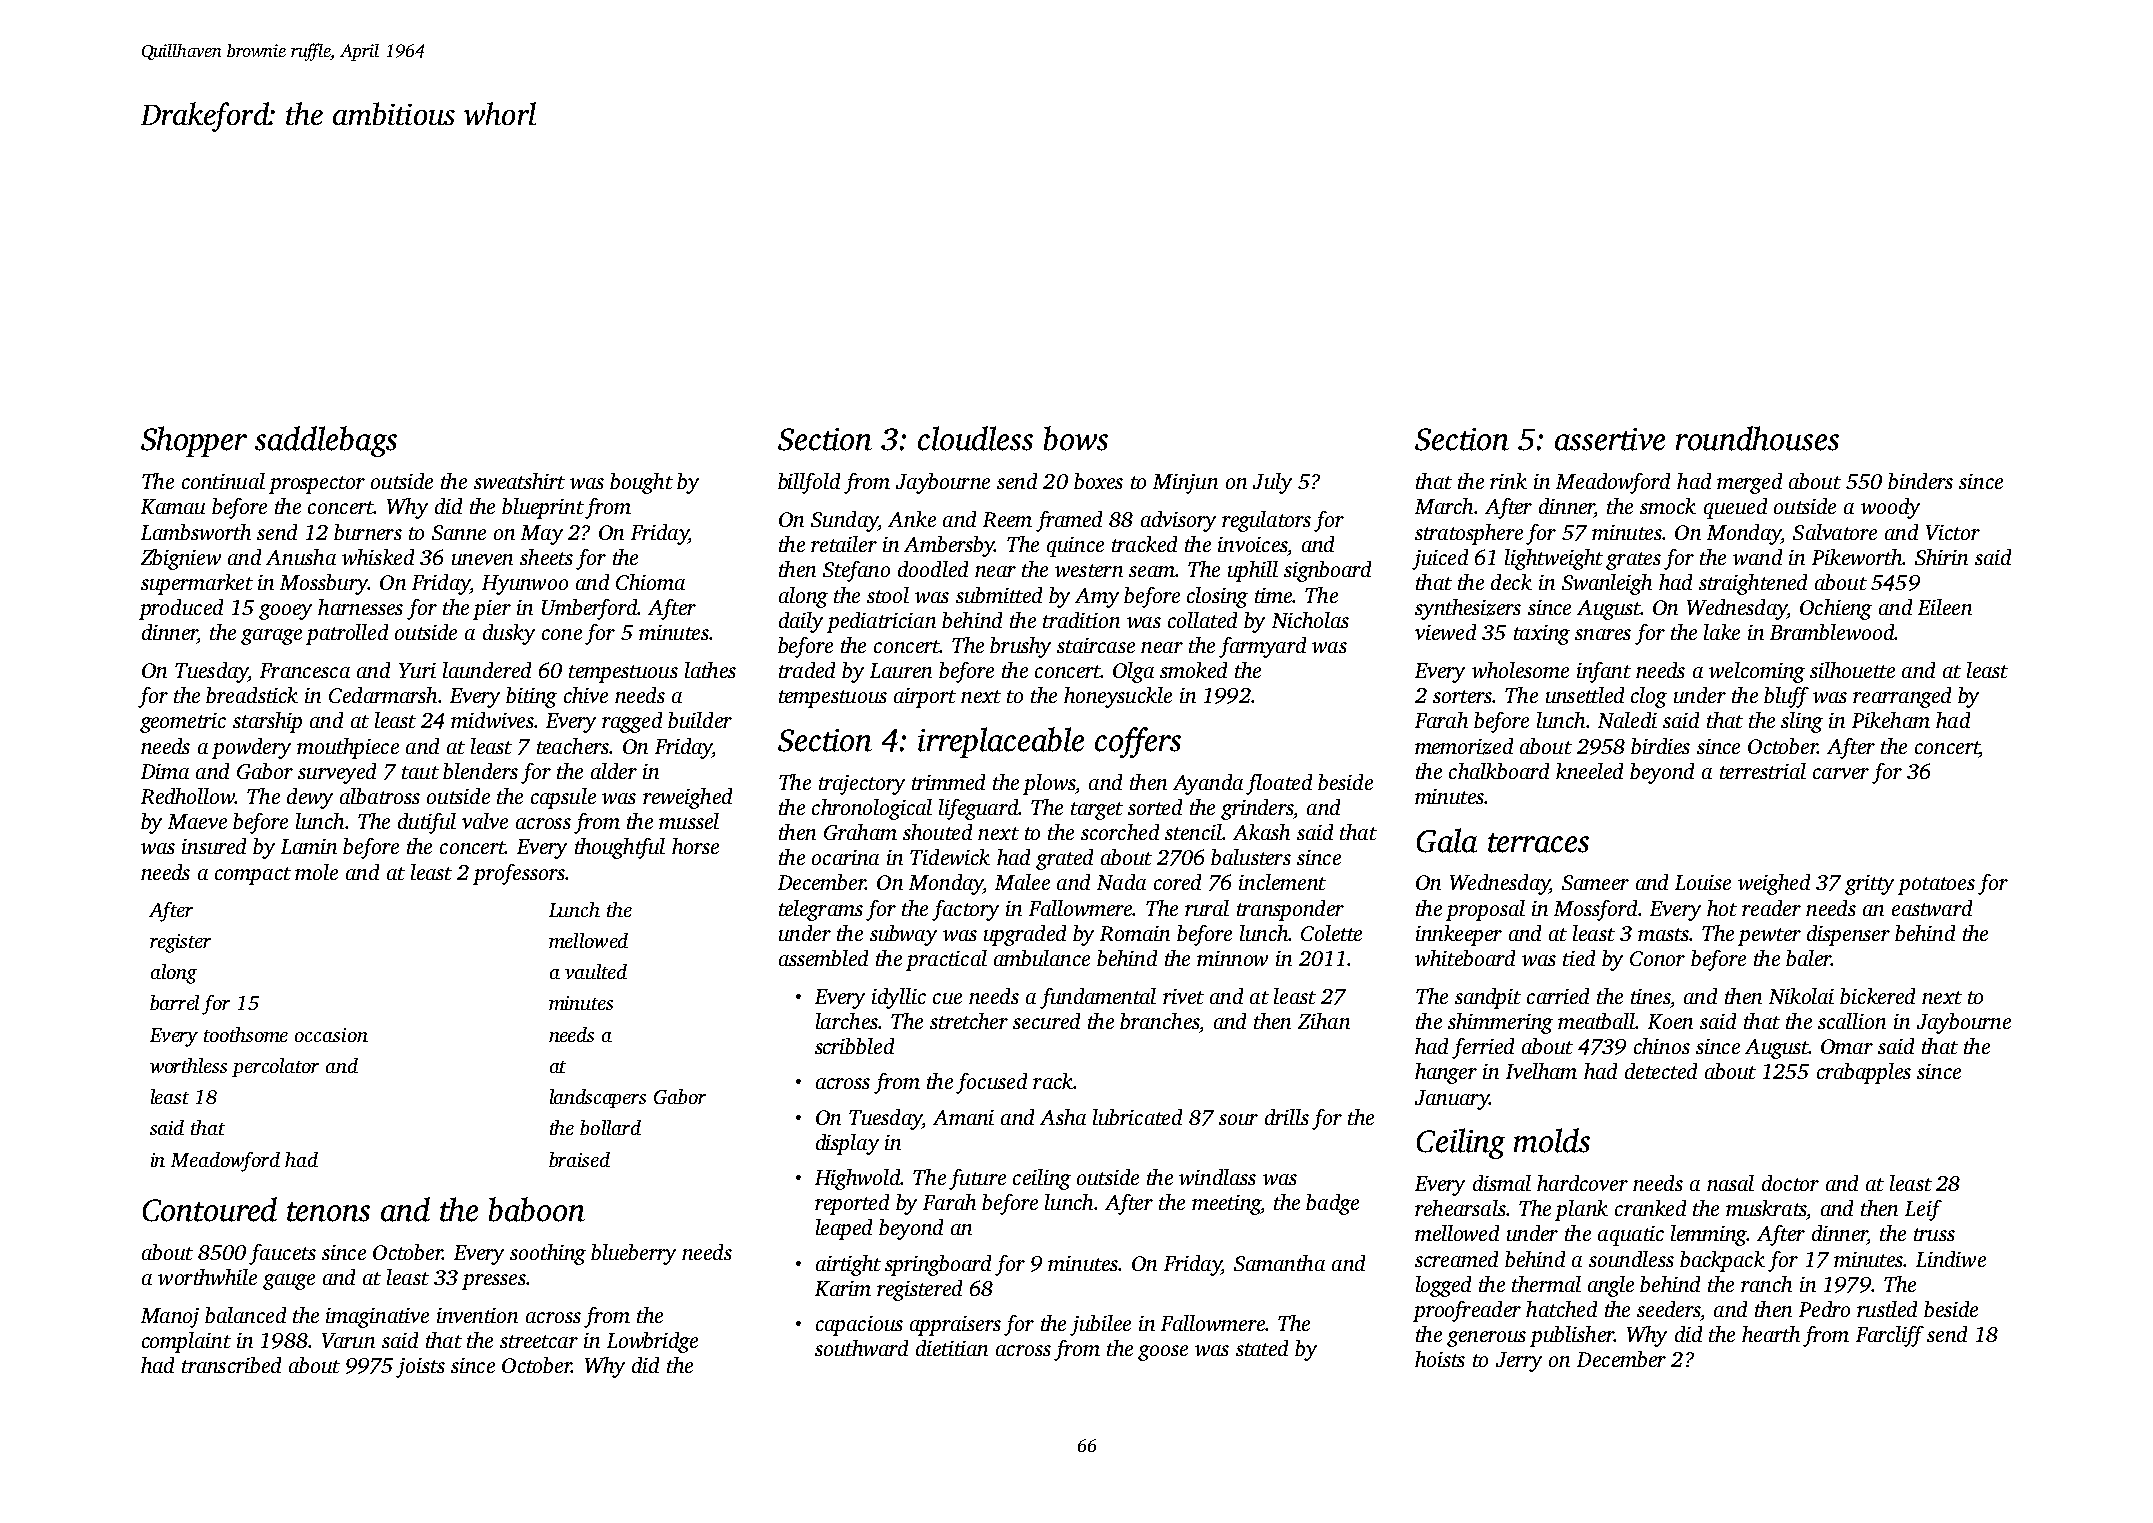 The width and height of the image is (2153, 1523). Describe the element at coordinates (1456, 1259) in the image. I see `screamed` at that location.
